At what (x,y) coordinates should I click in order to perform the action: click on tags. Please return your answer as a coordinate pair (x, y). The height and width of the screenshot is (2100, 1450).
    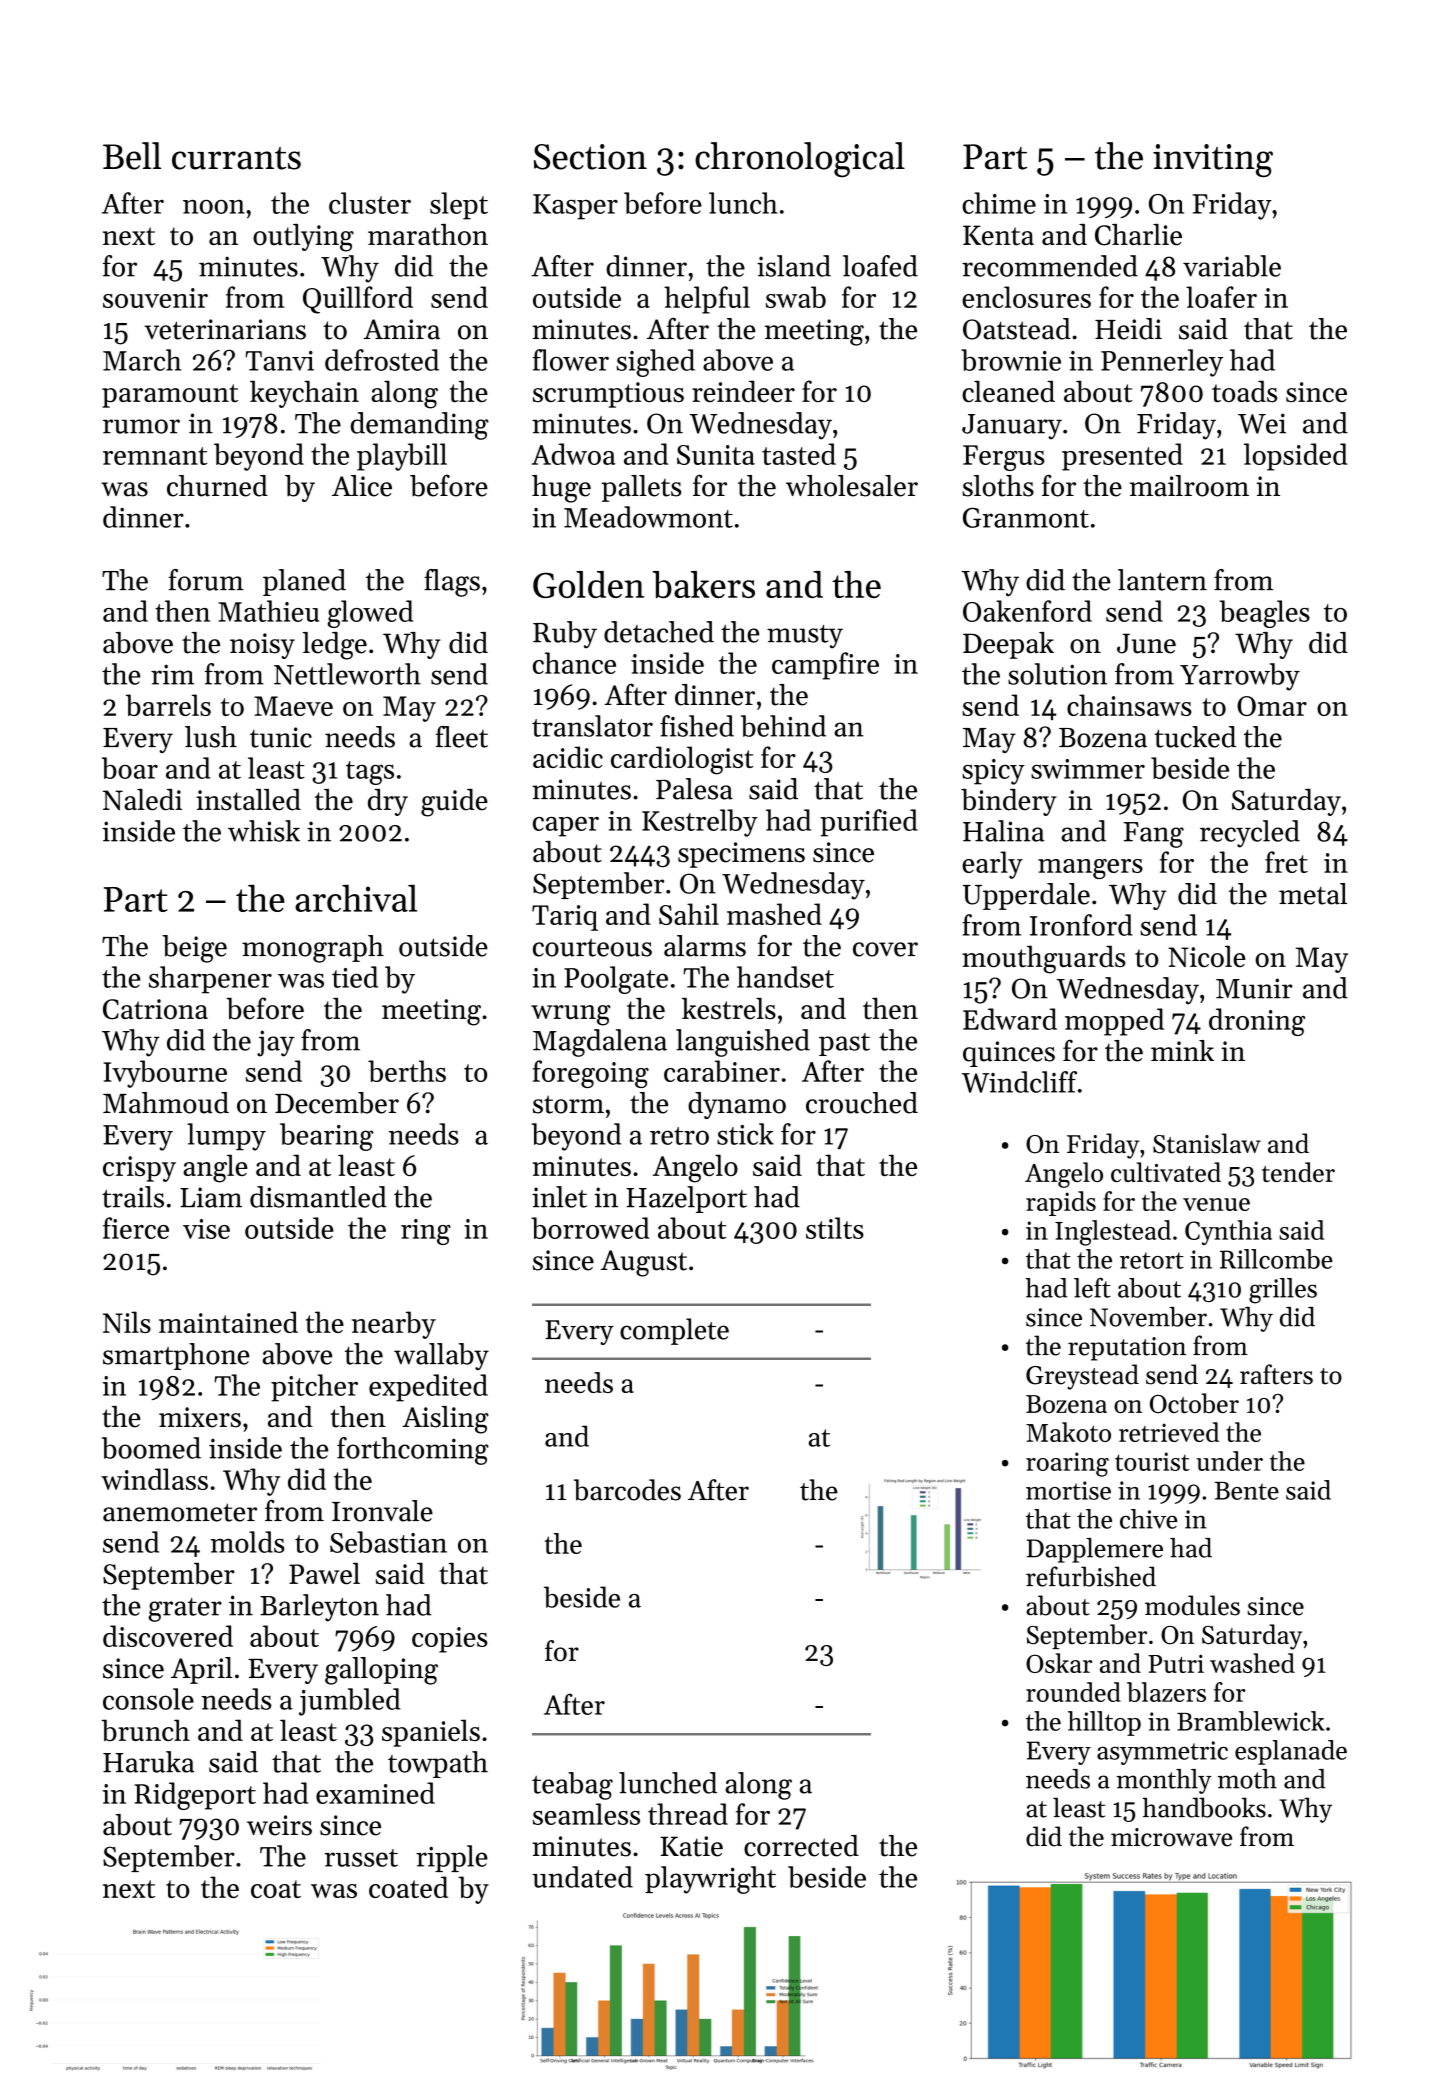
    Looking at the image, I should click on (370, 773).
